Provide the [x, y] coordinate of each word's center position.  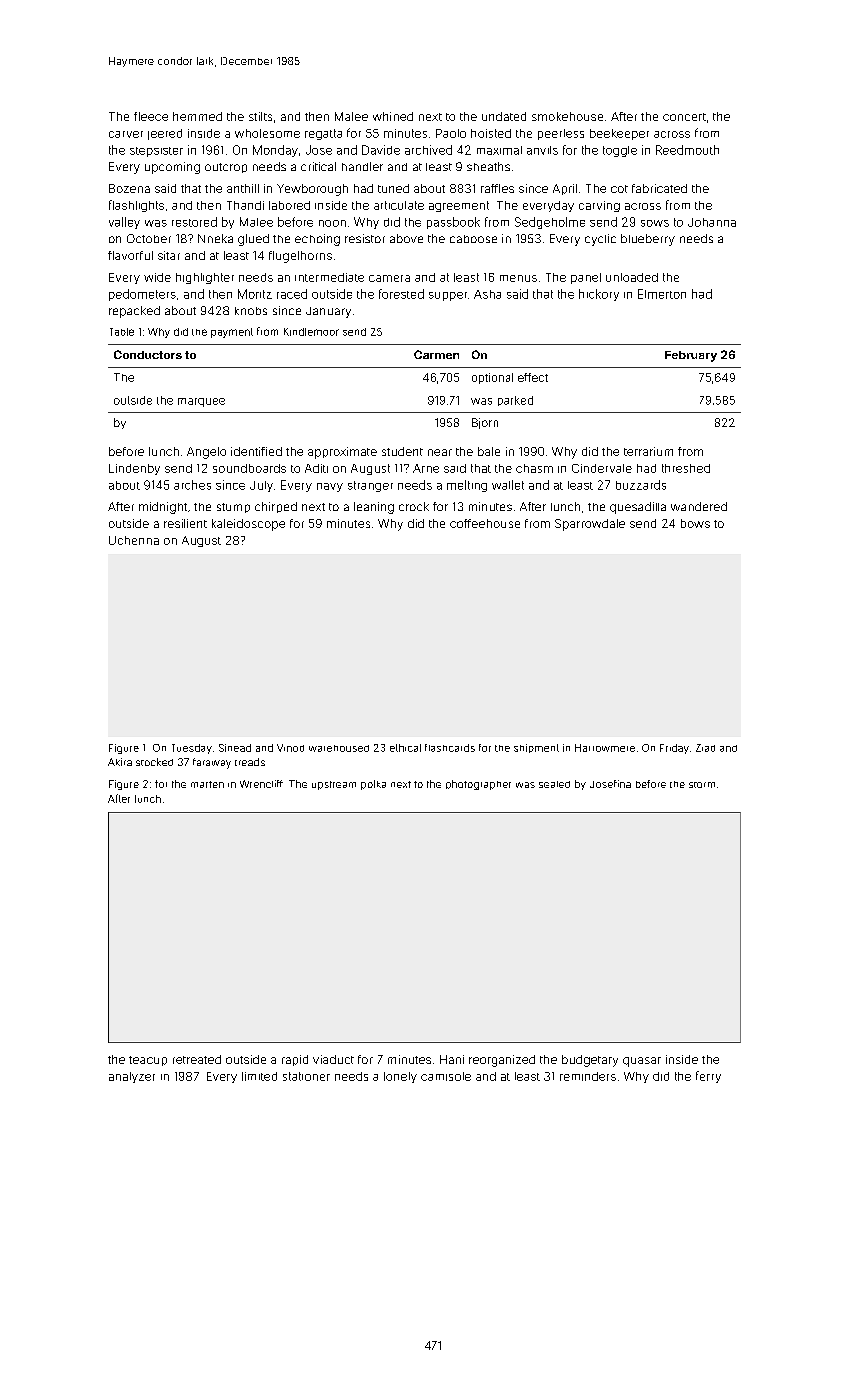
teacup [148, 1061]
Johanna [712, 222]
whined [393, 116]
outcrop [226, 168]
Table [122, 332]
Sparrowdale [590, 525]
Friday [674, 749]
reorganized [502, 1061]
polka [373, 785]
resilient [185, 523]
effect [533, 377]
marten [207, 784]
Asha [487, 294]
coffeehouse [485, 523]
